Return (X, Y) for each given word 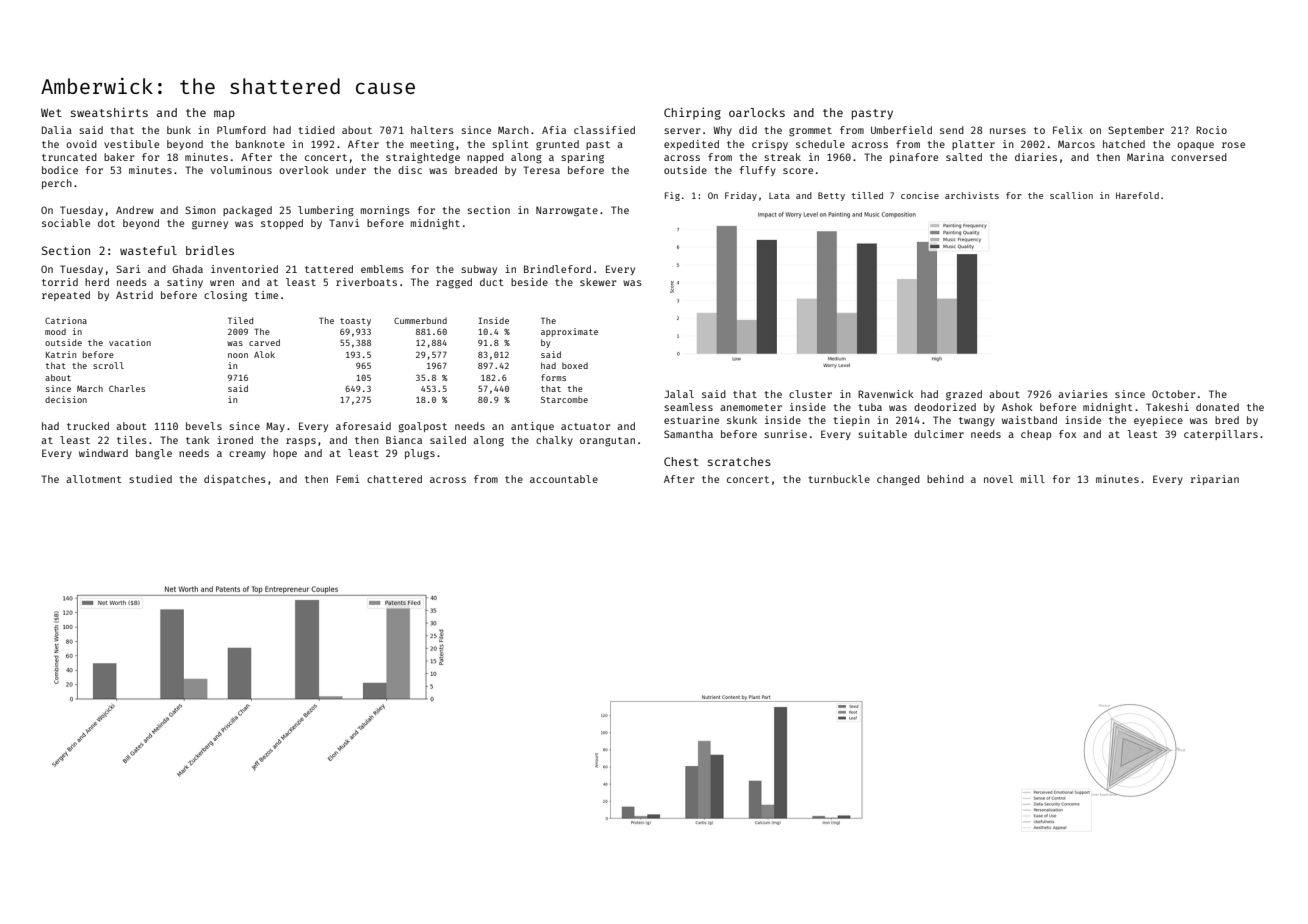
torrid (60, 282)
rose (1233, 145)
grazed (964, 395)
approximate (569, 332)
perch (57, 184)
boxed (575, 365)
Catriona (66, 320)
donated (1217, 407)
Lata (779, 196)
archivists (972, 195)
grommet (810, 132)
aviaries (1083, 394)
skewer (598, 282)
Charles (127, 388)
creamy (247, 455)
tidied (316, 130)
